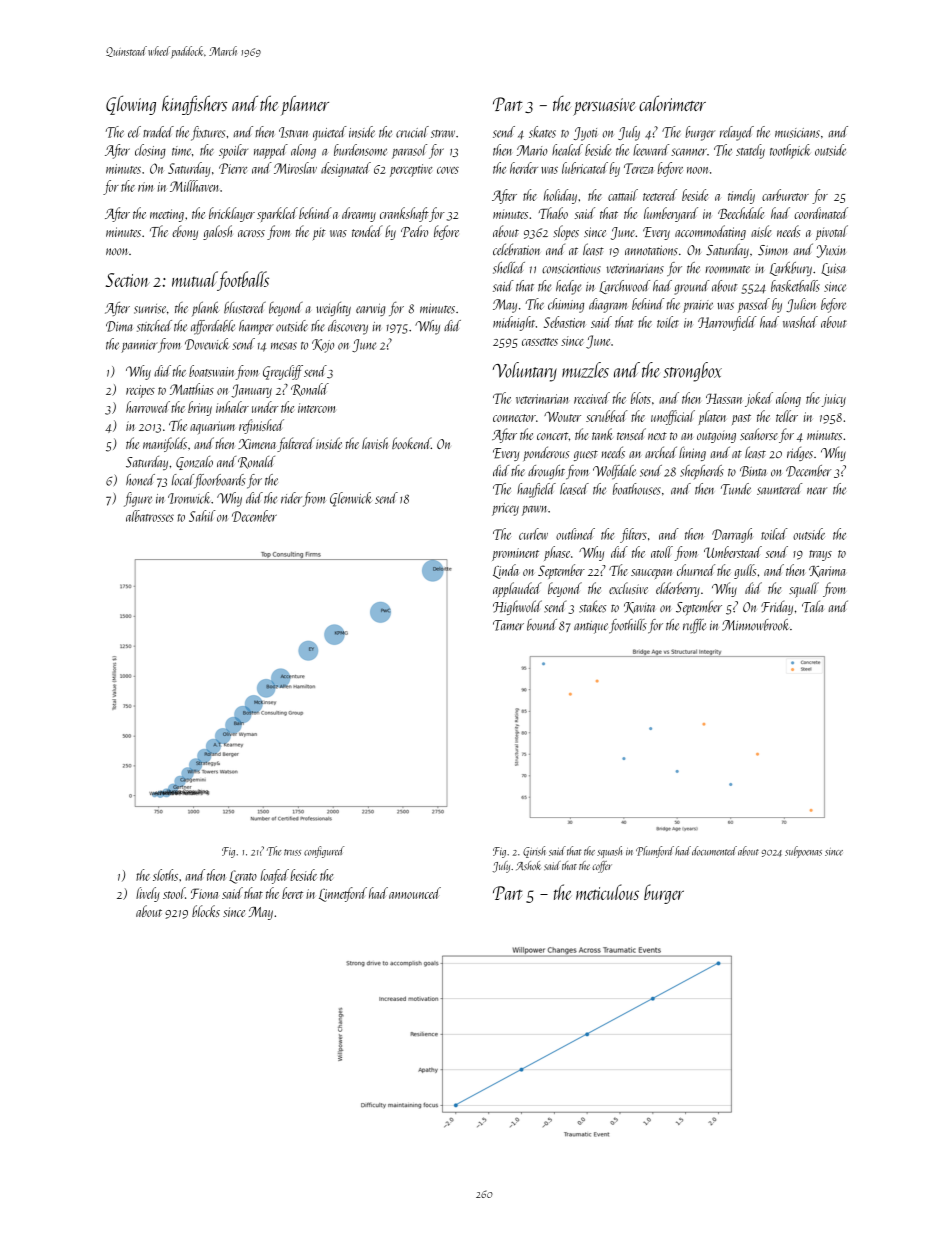 This page has width=952, height=1233. What do you see at coordinates (131, 105) in the page?
I see `Glowing` at bounding box center [131, 105].
